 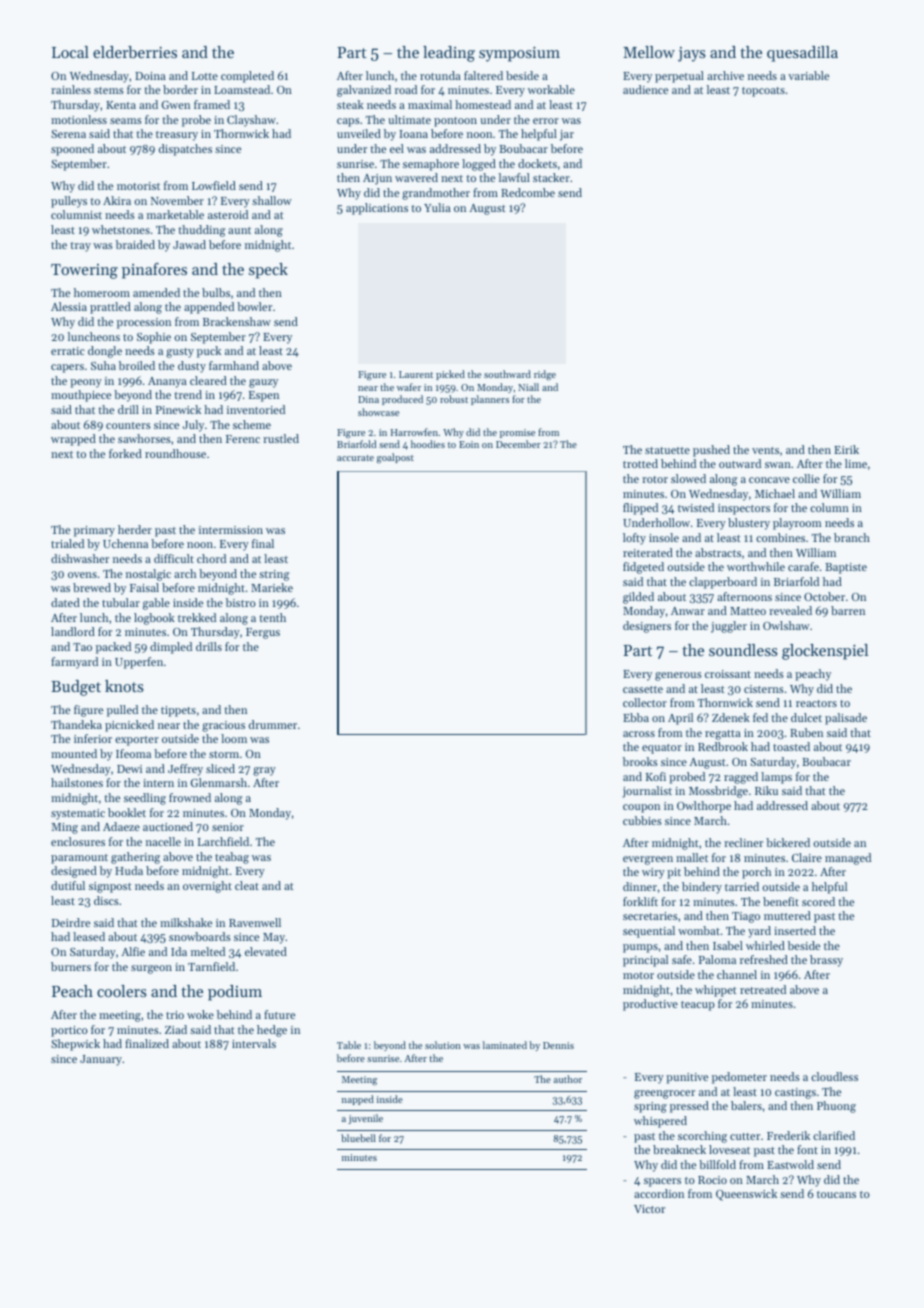 What do you see at coordinates (75, 1045) in the document?
I see `Shepwick` at bounding box center [75, 1045].
